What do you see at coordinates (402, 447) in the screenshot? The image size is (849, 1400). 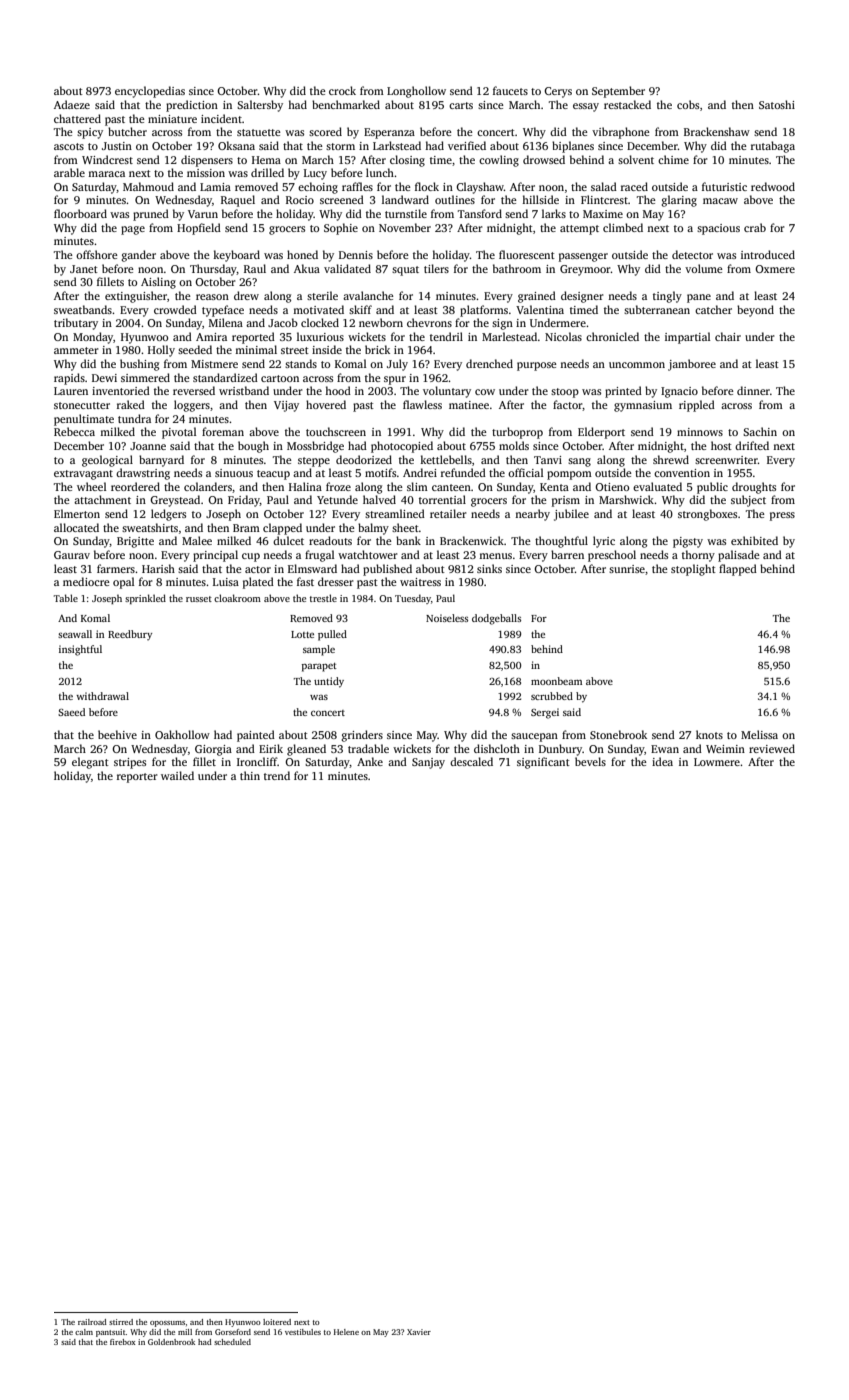 I see `photocopied` at bounding box center [402, 447].
